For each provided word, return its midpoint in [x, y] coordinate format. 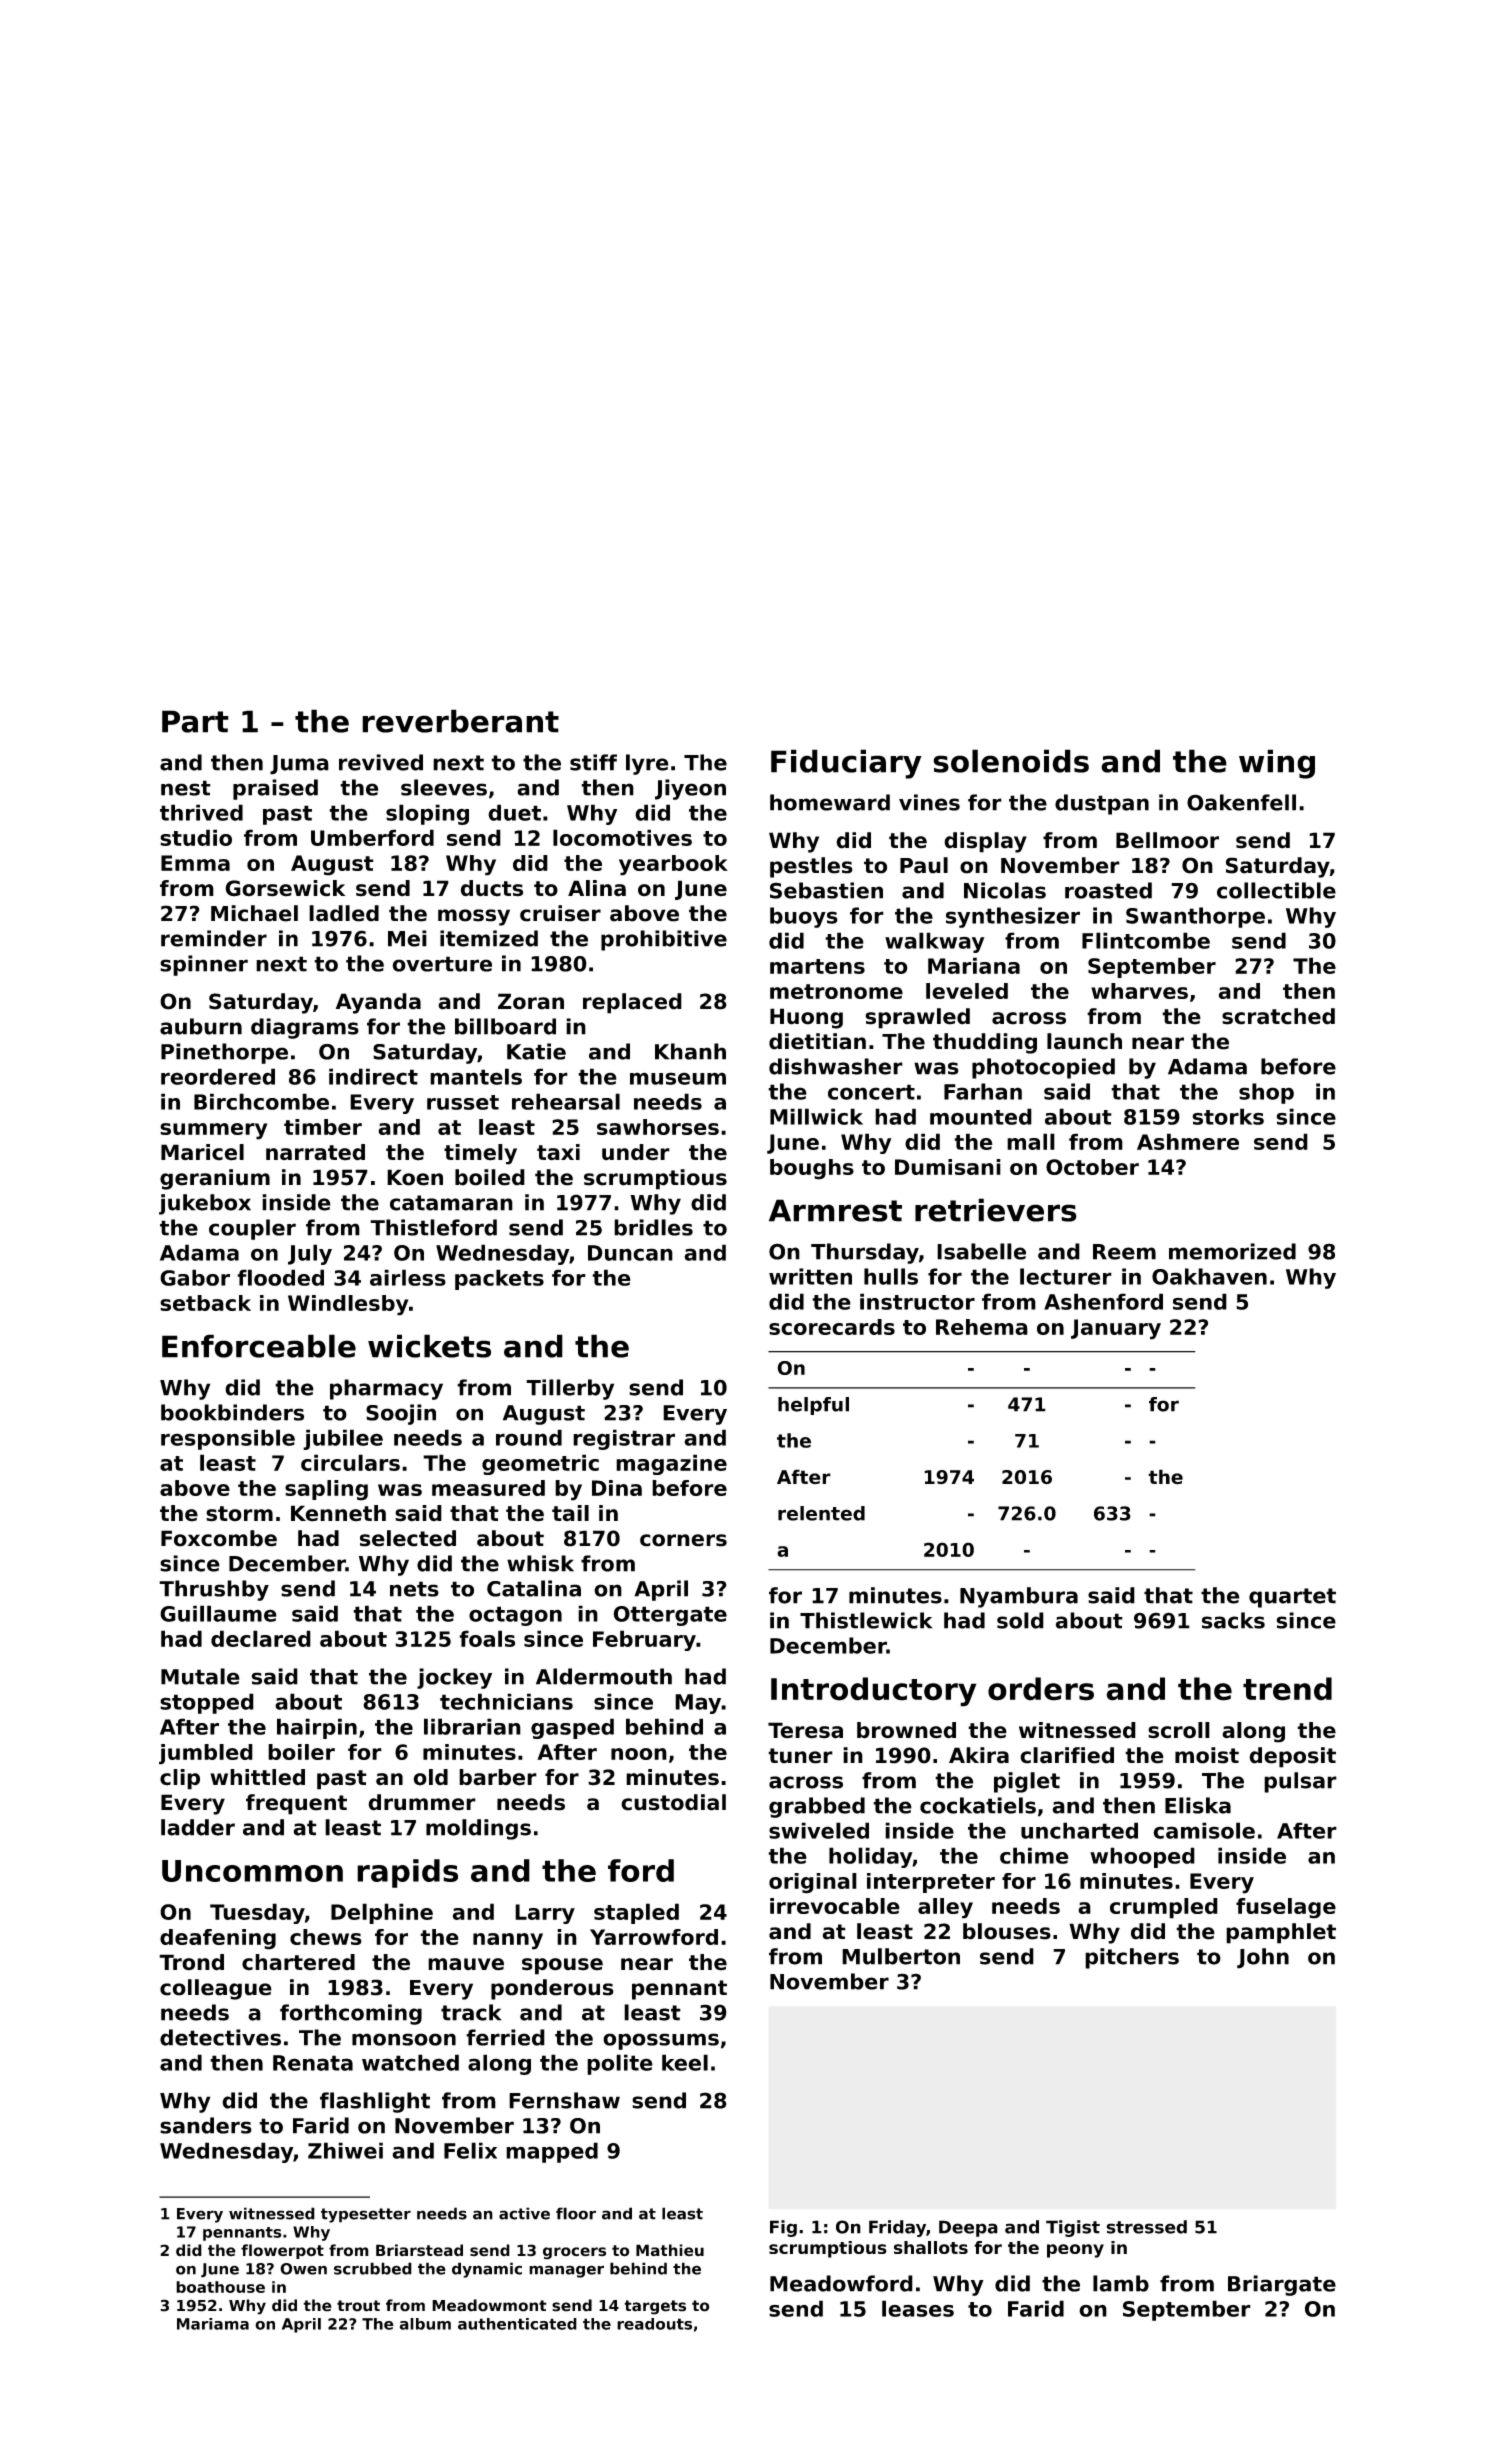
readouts [654, 2324]
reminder [214, 938]
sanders [206, 2125]
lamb [1121, 2283]
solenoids [1011, 761]
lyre [647, 764]
